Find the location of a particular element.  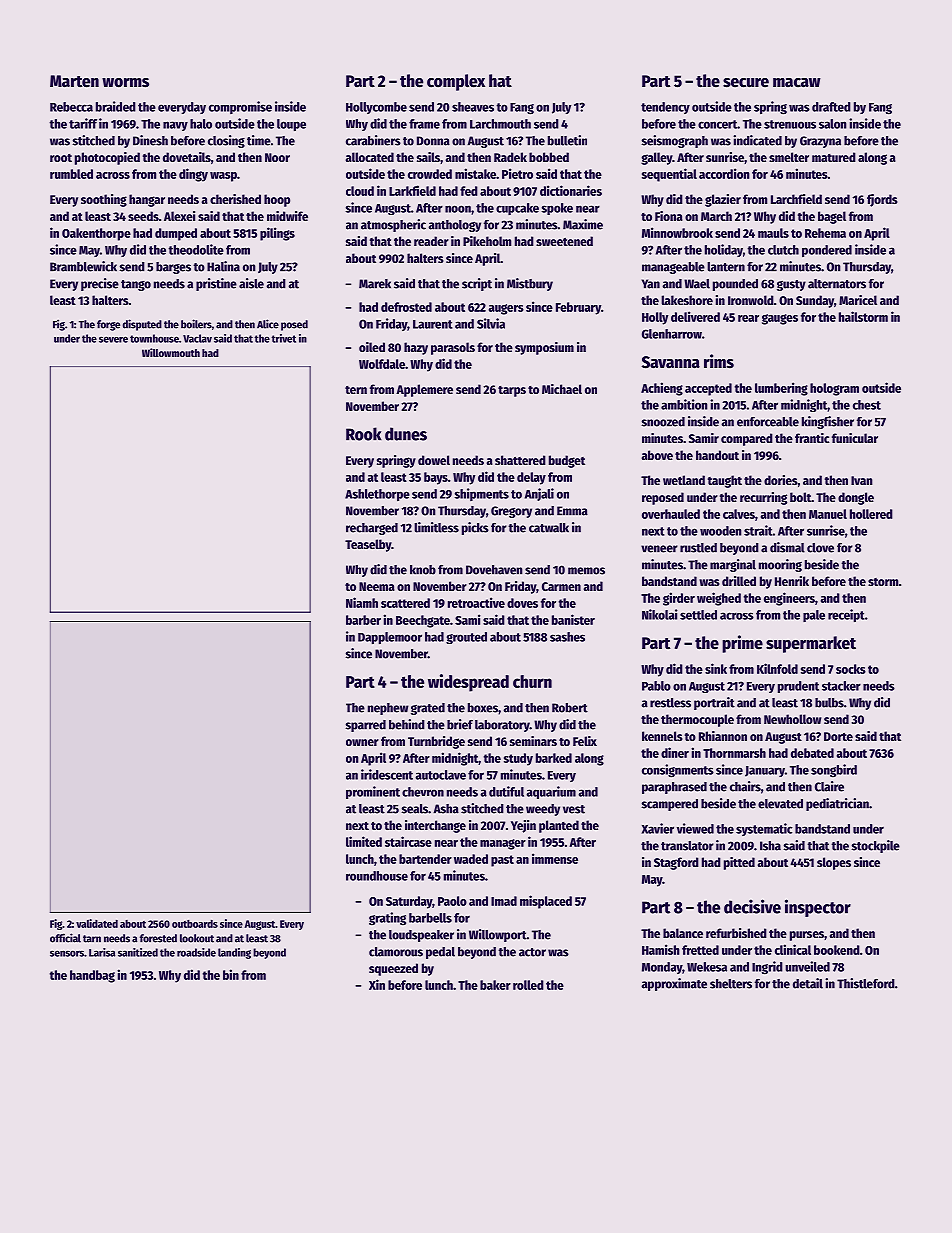

Niamh is located at coordinates (362, 602).
